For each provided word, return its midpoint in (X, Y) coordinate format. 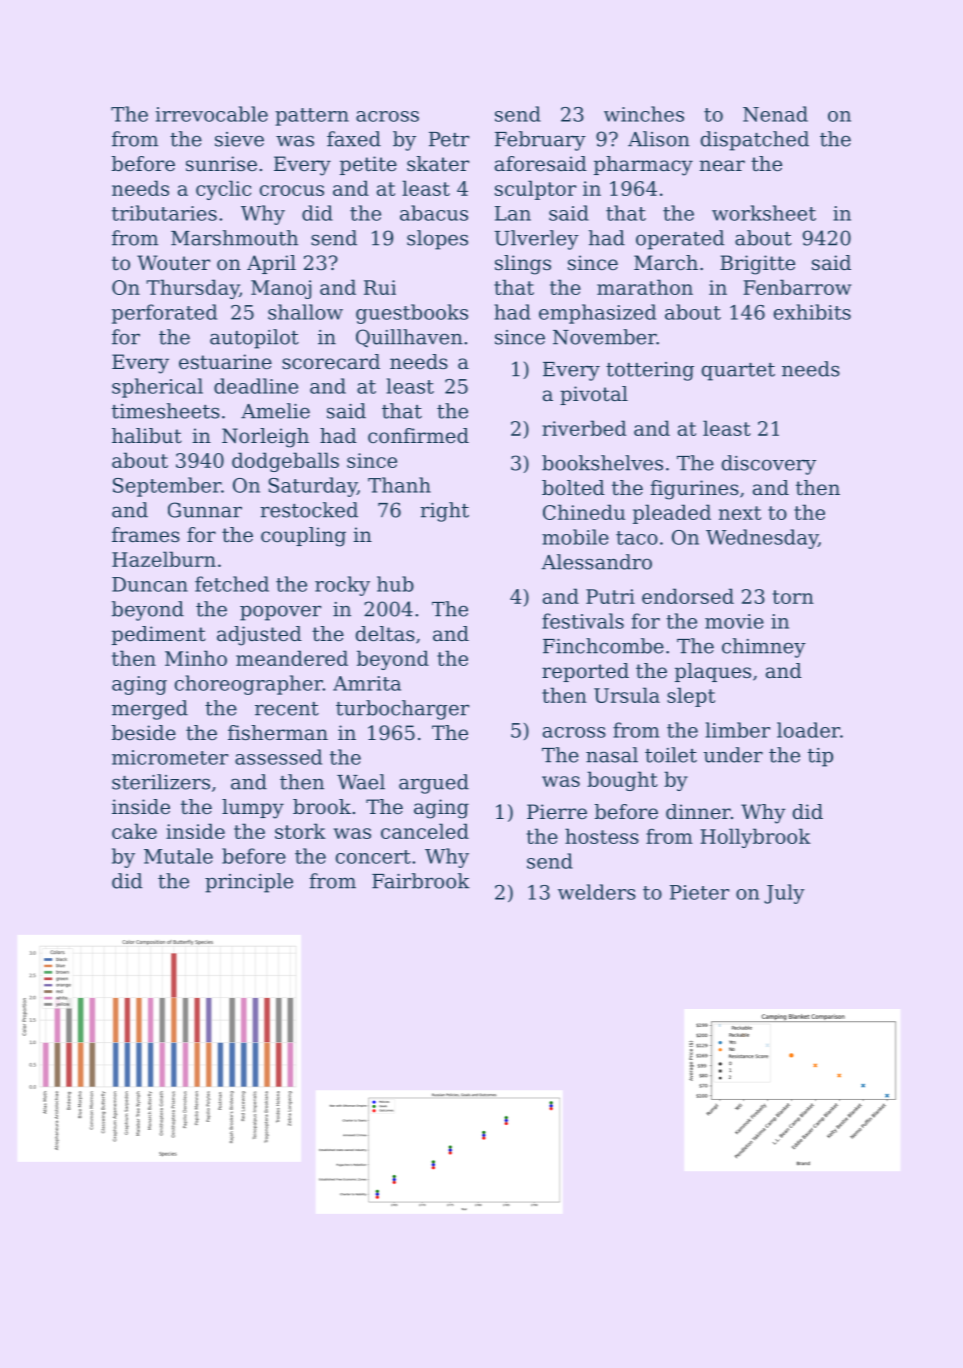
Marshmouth (234, 238)
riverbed (584, 428)
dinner (698, 812)
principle (249, 883)
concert (373, 857)
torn (793, 597)
